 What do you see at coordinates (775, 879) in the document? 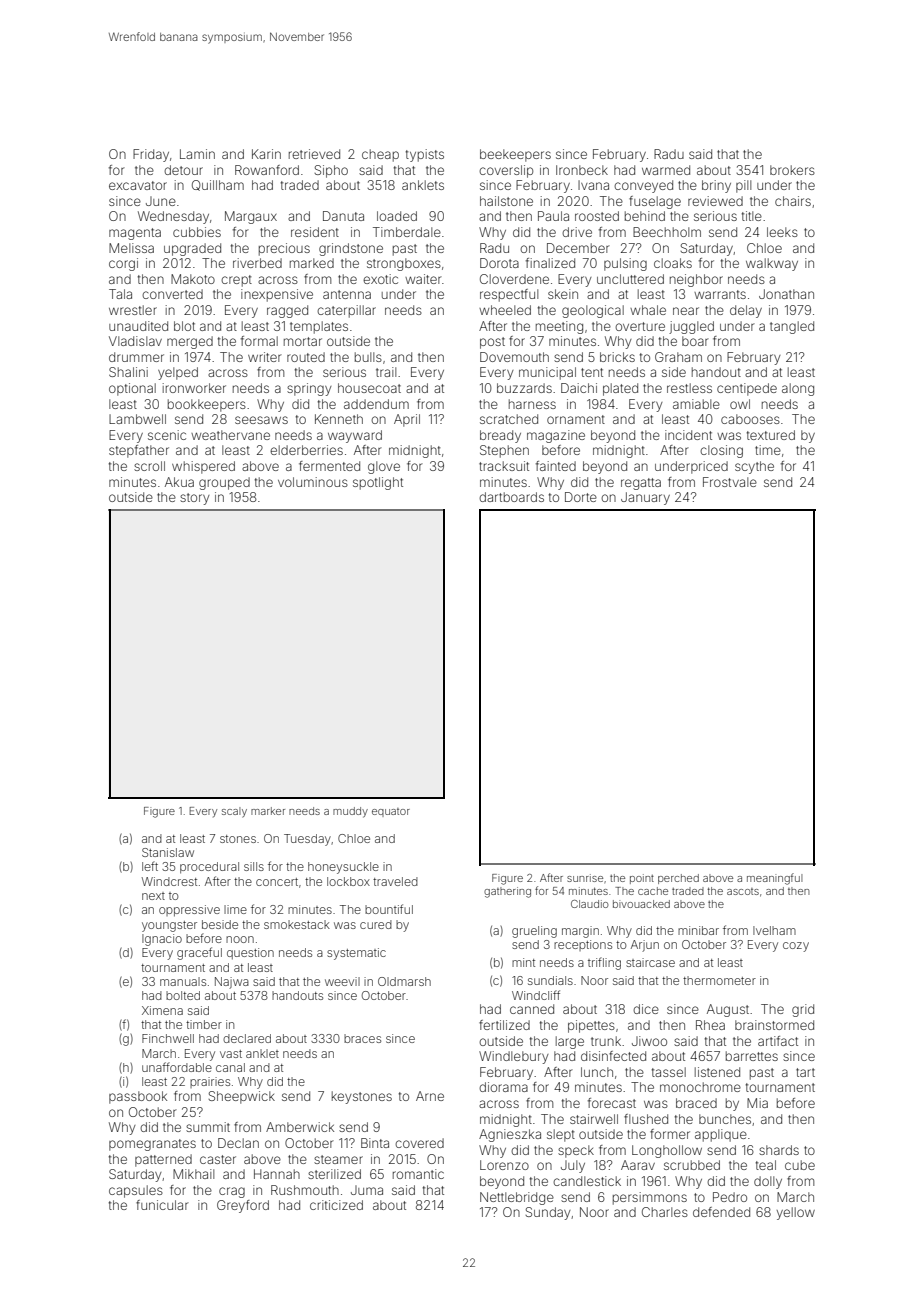
I see `meaningful` at bounding box center [775, 879].
